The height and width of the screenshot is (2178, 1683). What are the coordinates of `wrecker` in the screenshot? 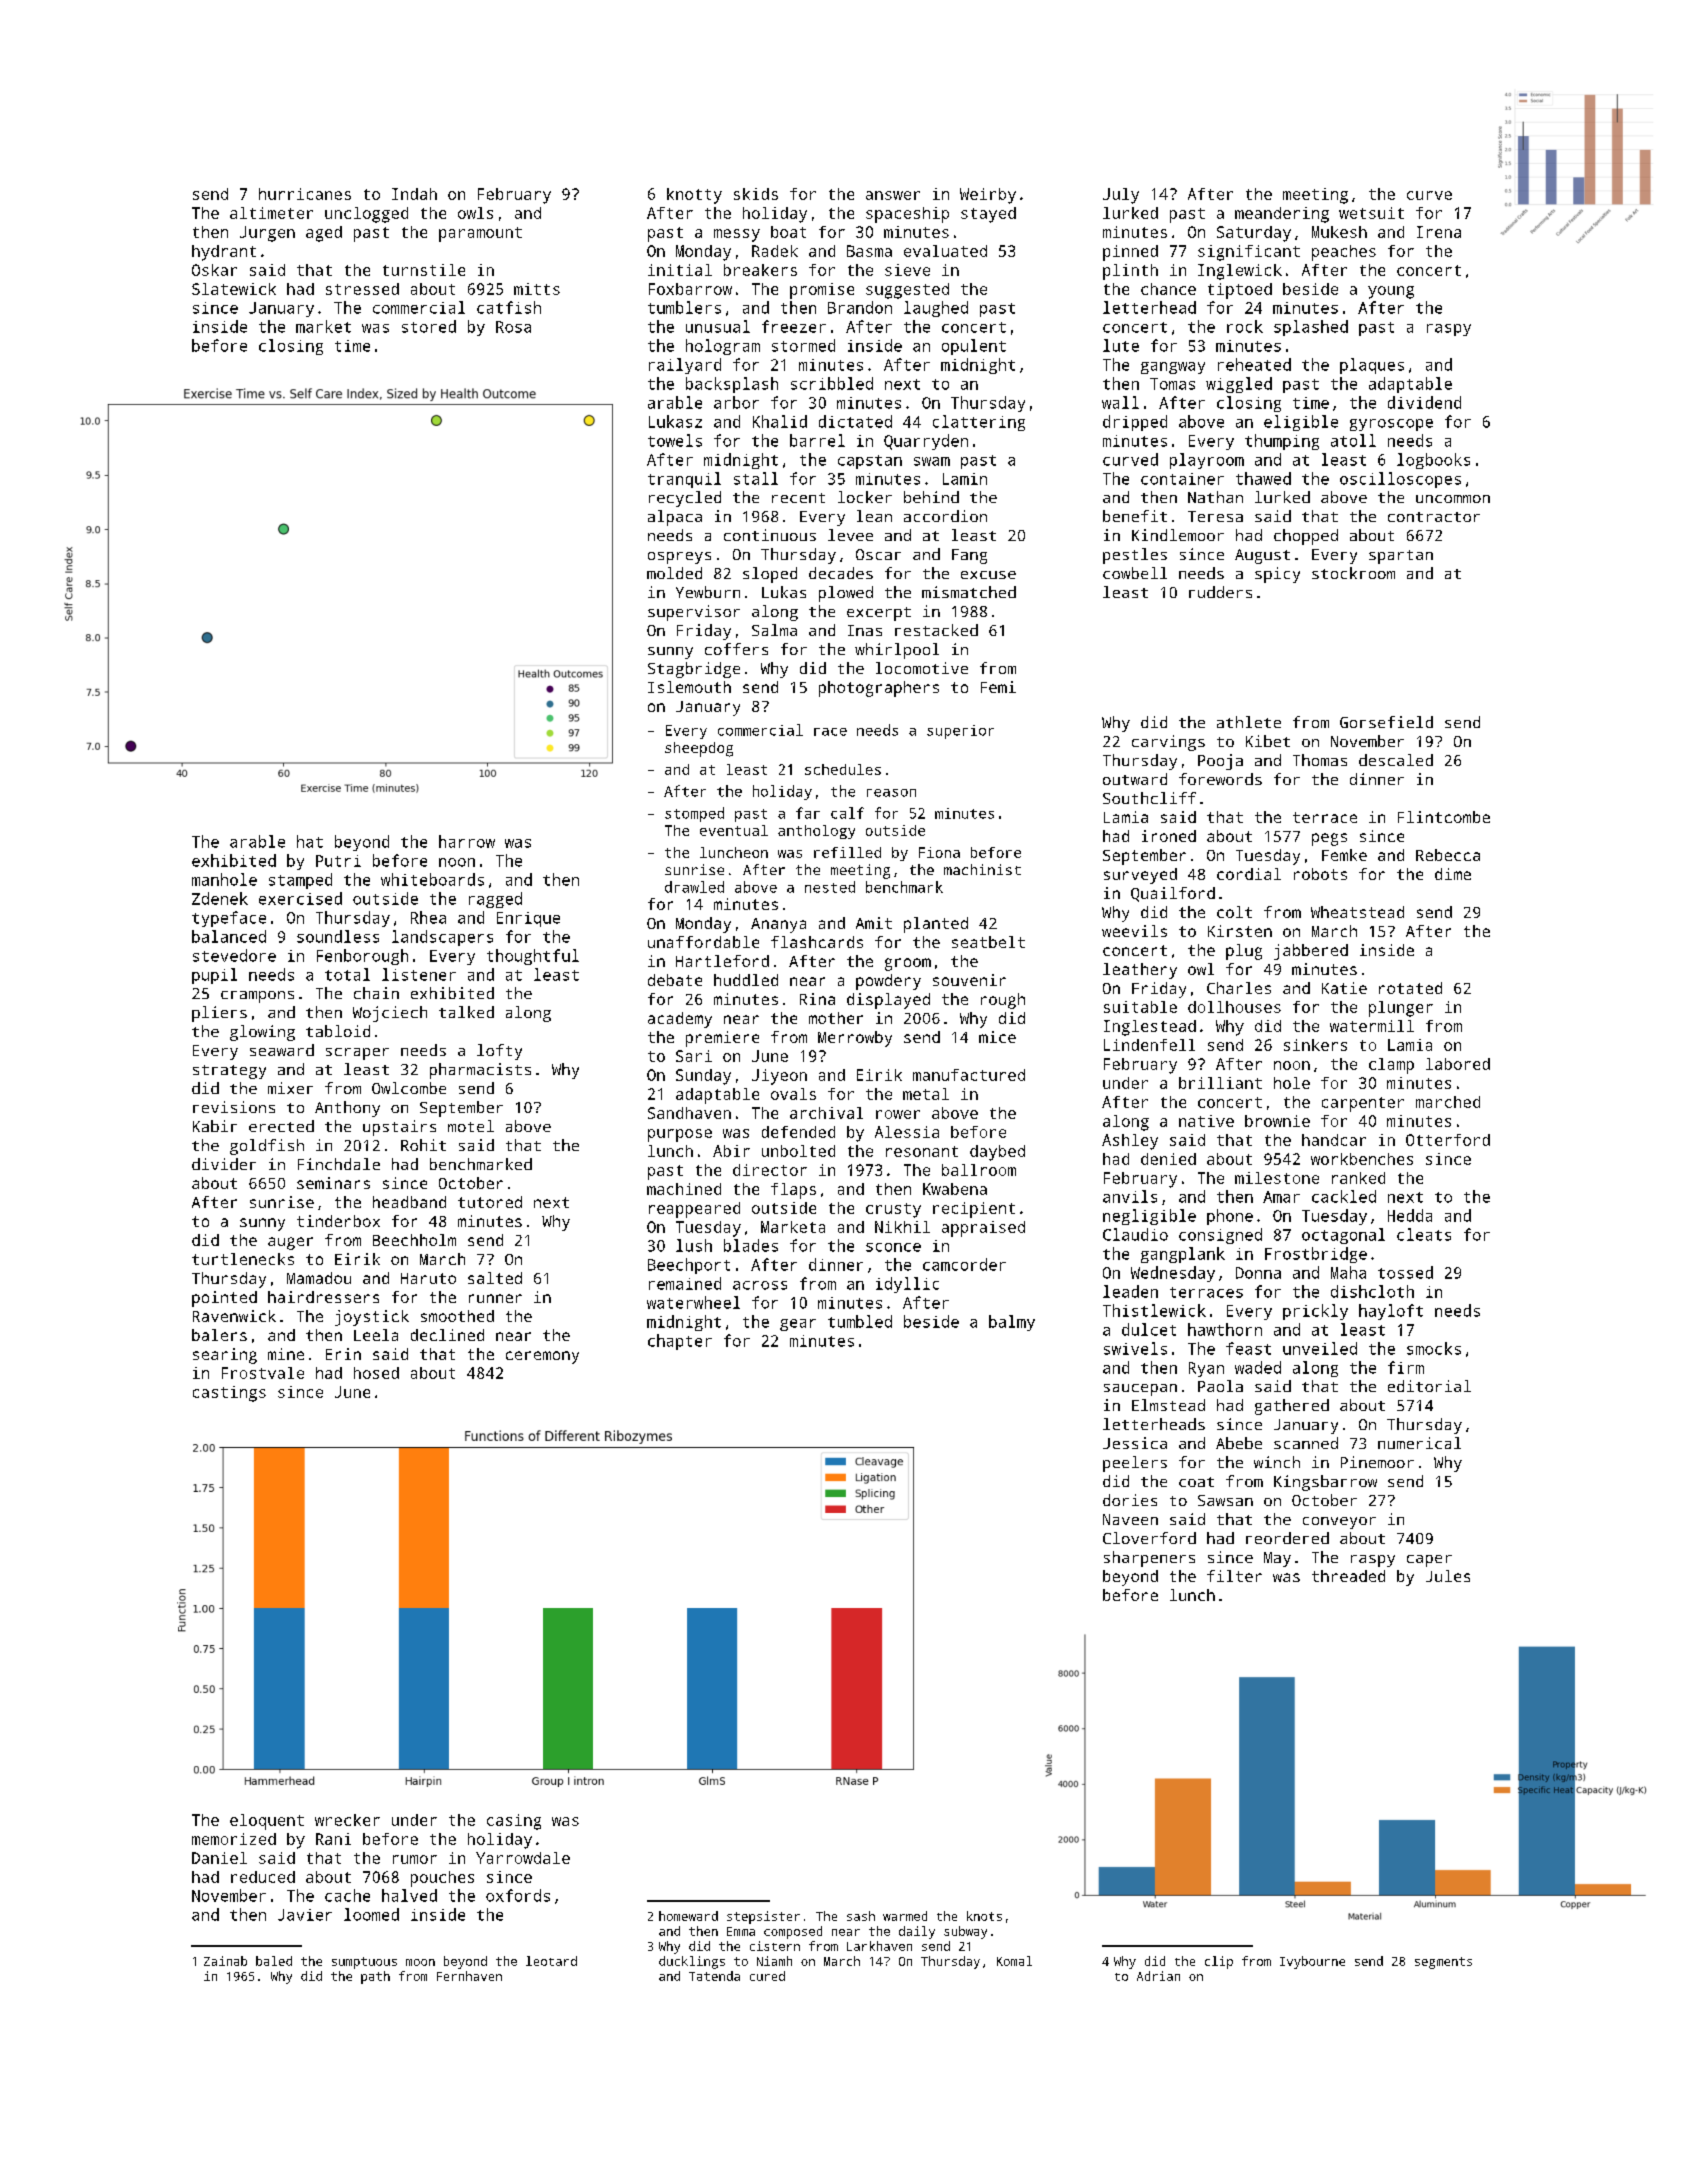 It's located at (347, 1820).
